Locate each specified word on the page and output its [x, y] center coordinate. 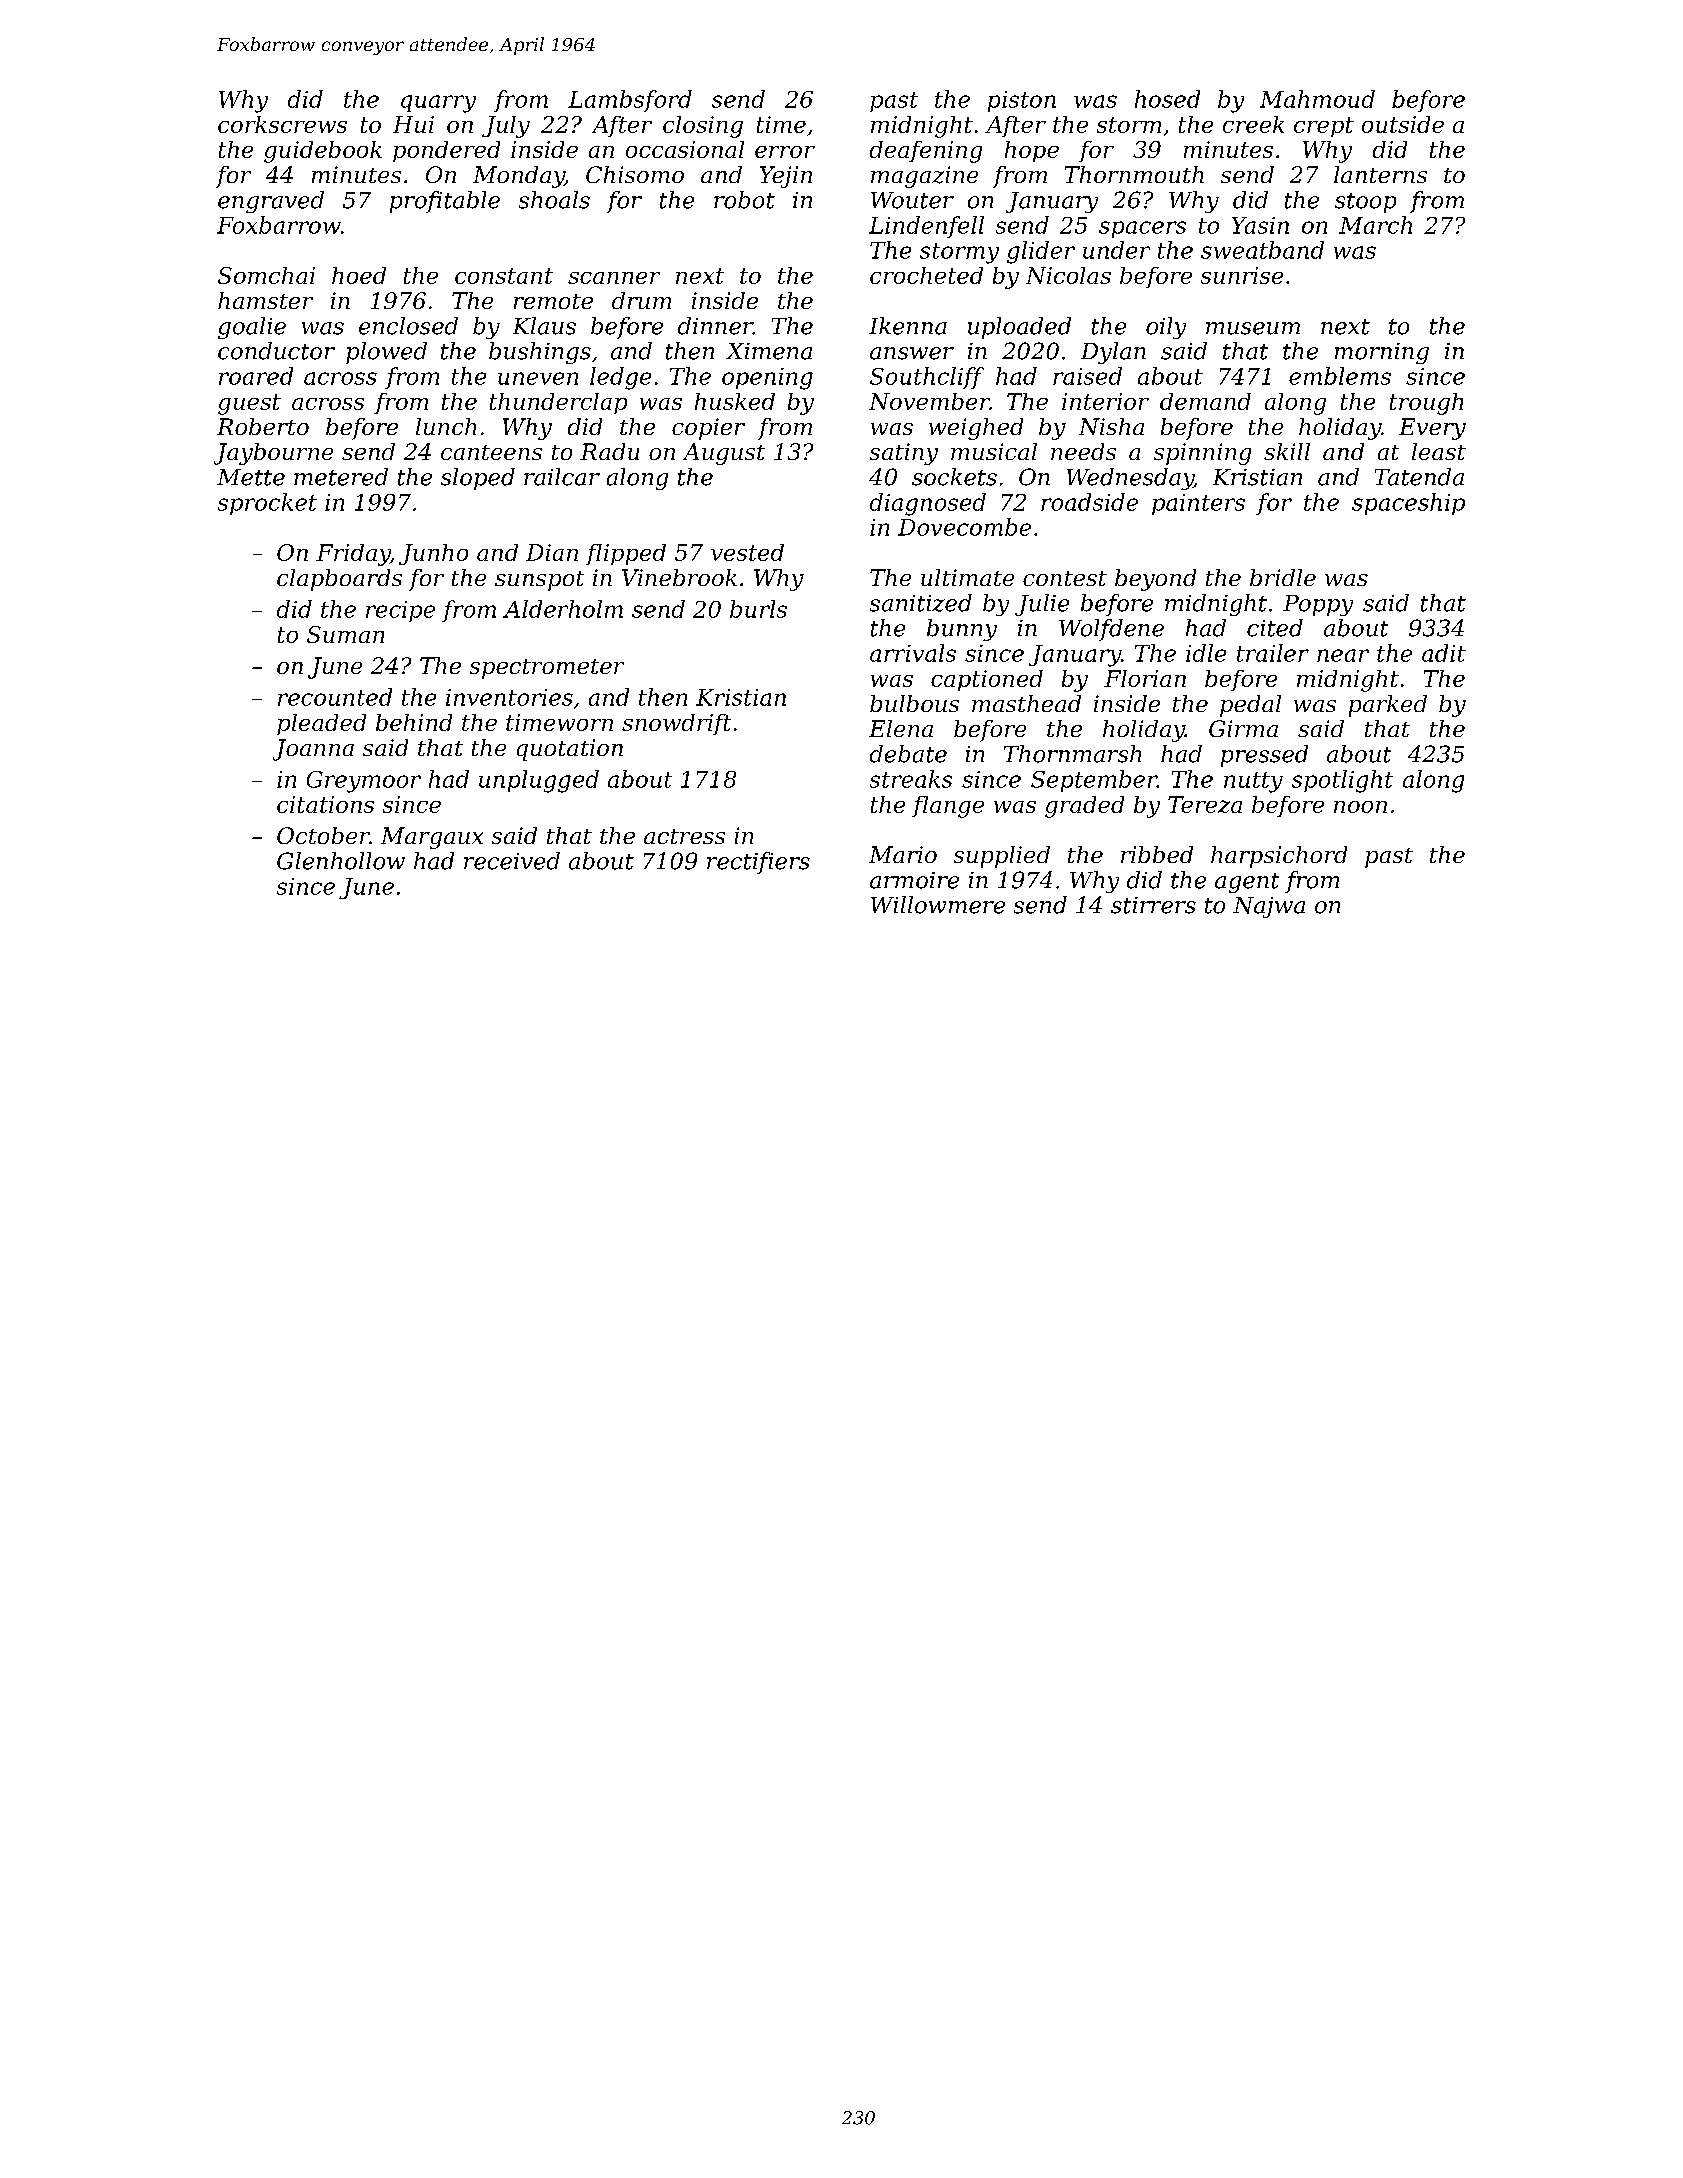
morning [1382, 353]
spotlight [1342, 781]
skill [1287, 451]
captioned [987, 680]
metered [341, 477]
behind [414, 722]
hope [1032, 151]
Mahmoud [1317, 99]
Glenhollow [341, 861]
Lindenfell [926, 227]
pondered [446, 151]
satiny [904, 454]
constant [504, 276]
